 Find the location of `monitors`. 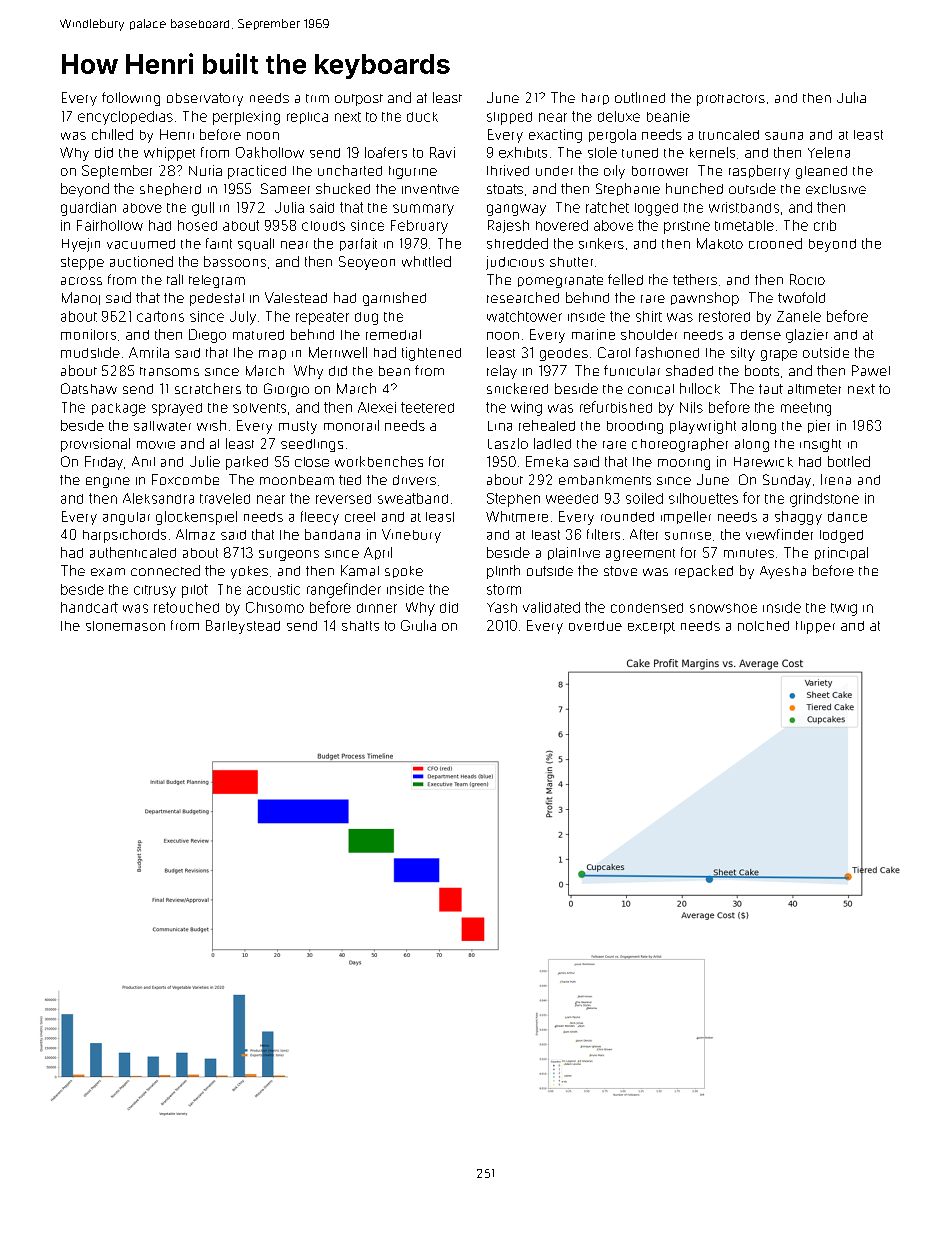

monitors is located at coordinates (88, 334).
